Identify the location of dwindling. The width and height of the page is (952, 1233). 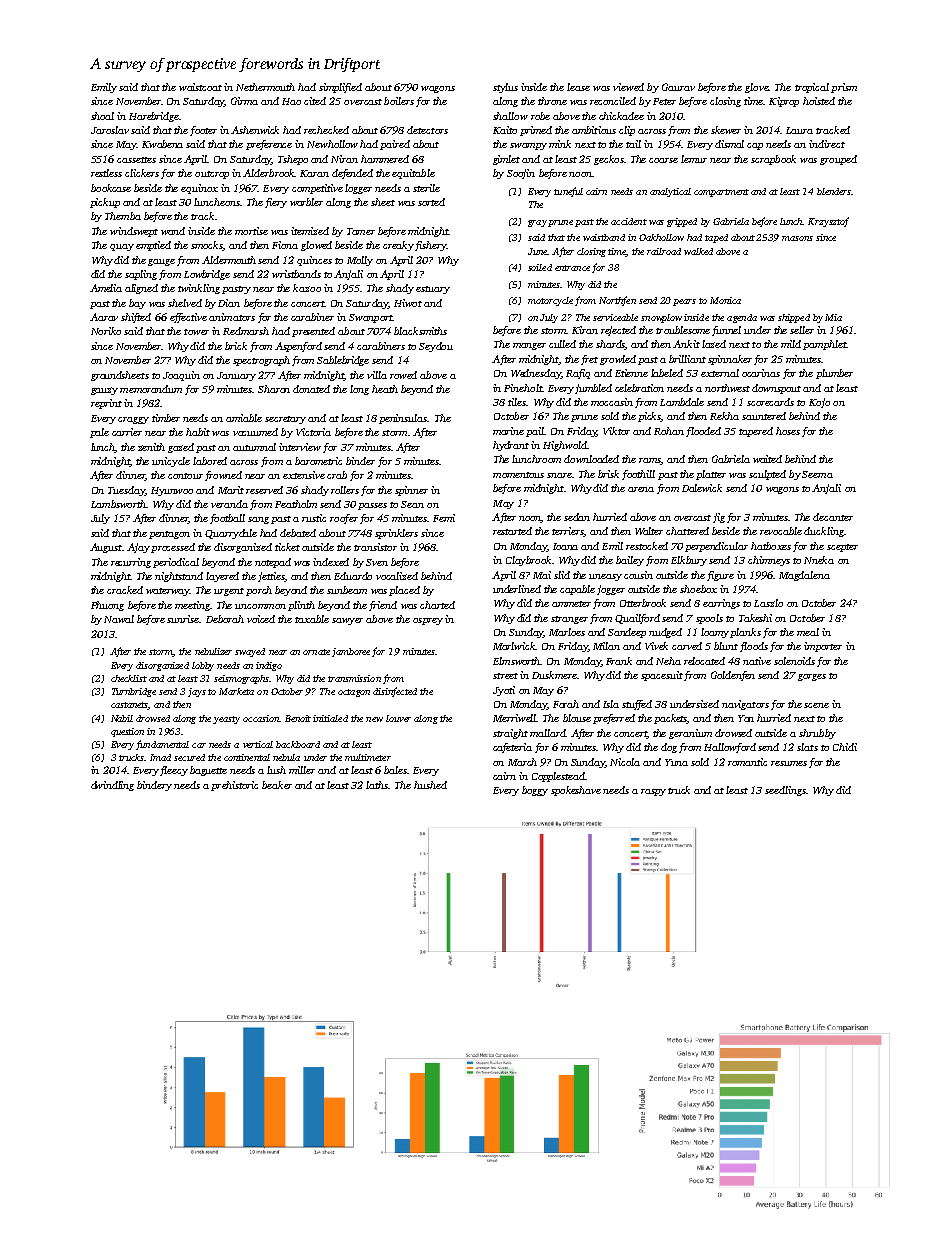
(112, 786).
